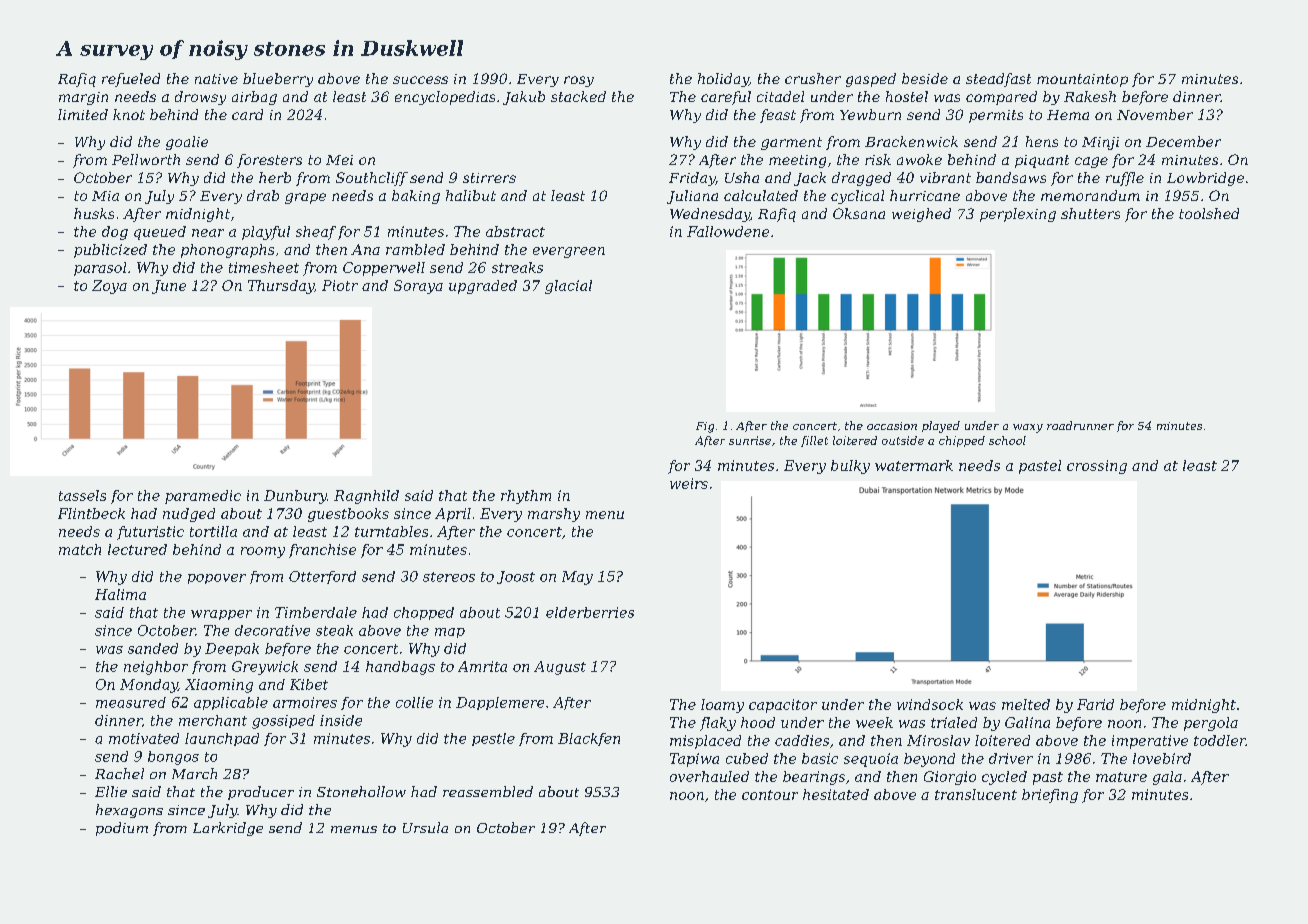  I want to click on match, so click(80, 549).
